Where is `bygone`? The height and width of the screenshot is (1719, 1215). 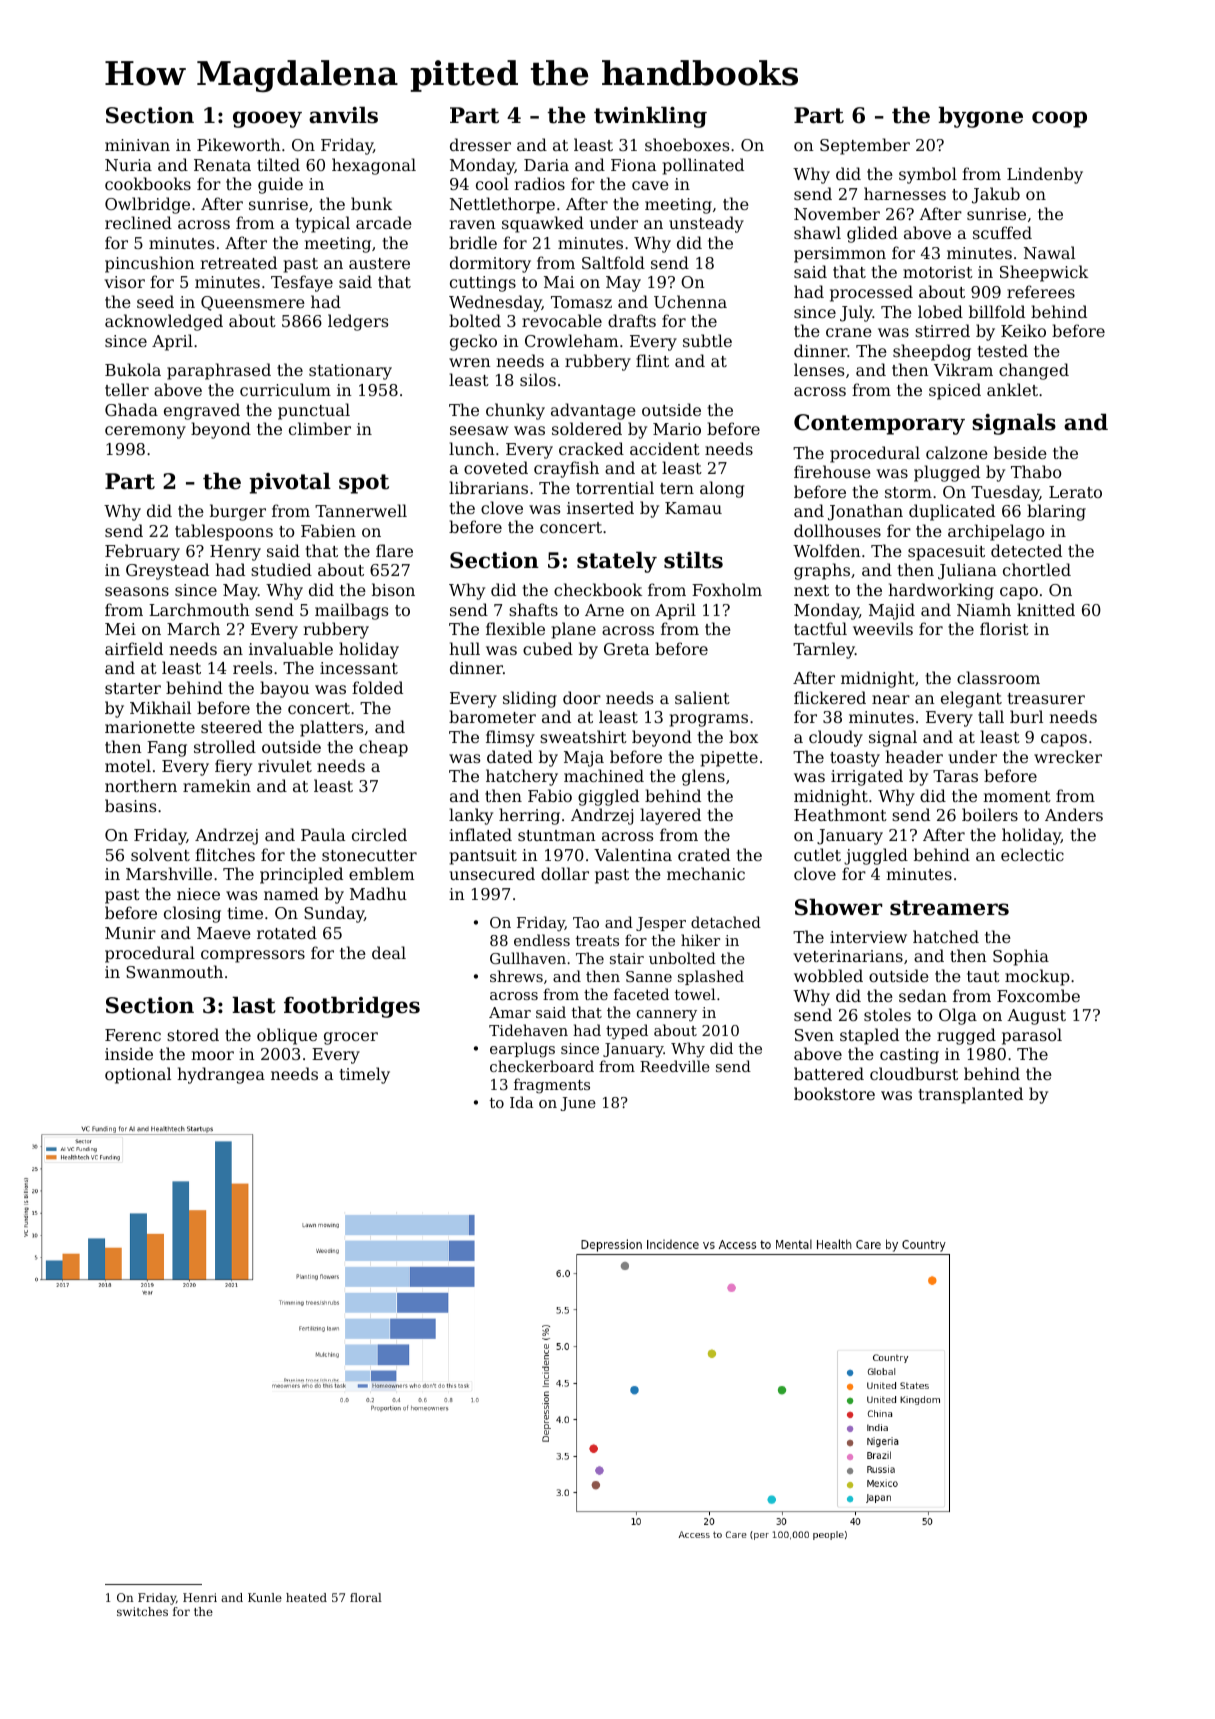
bygone is located at coordinates (980, 117).
